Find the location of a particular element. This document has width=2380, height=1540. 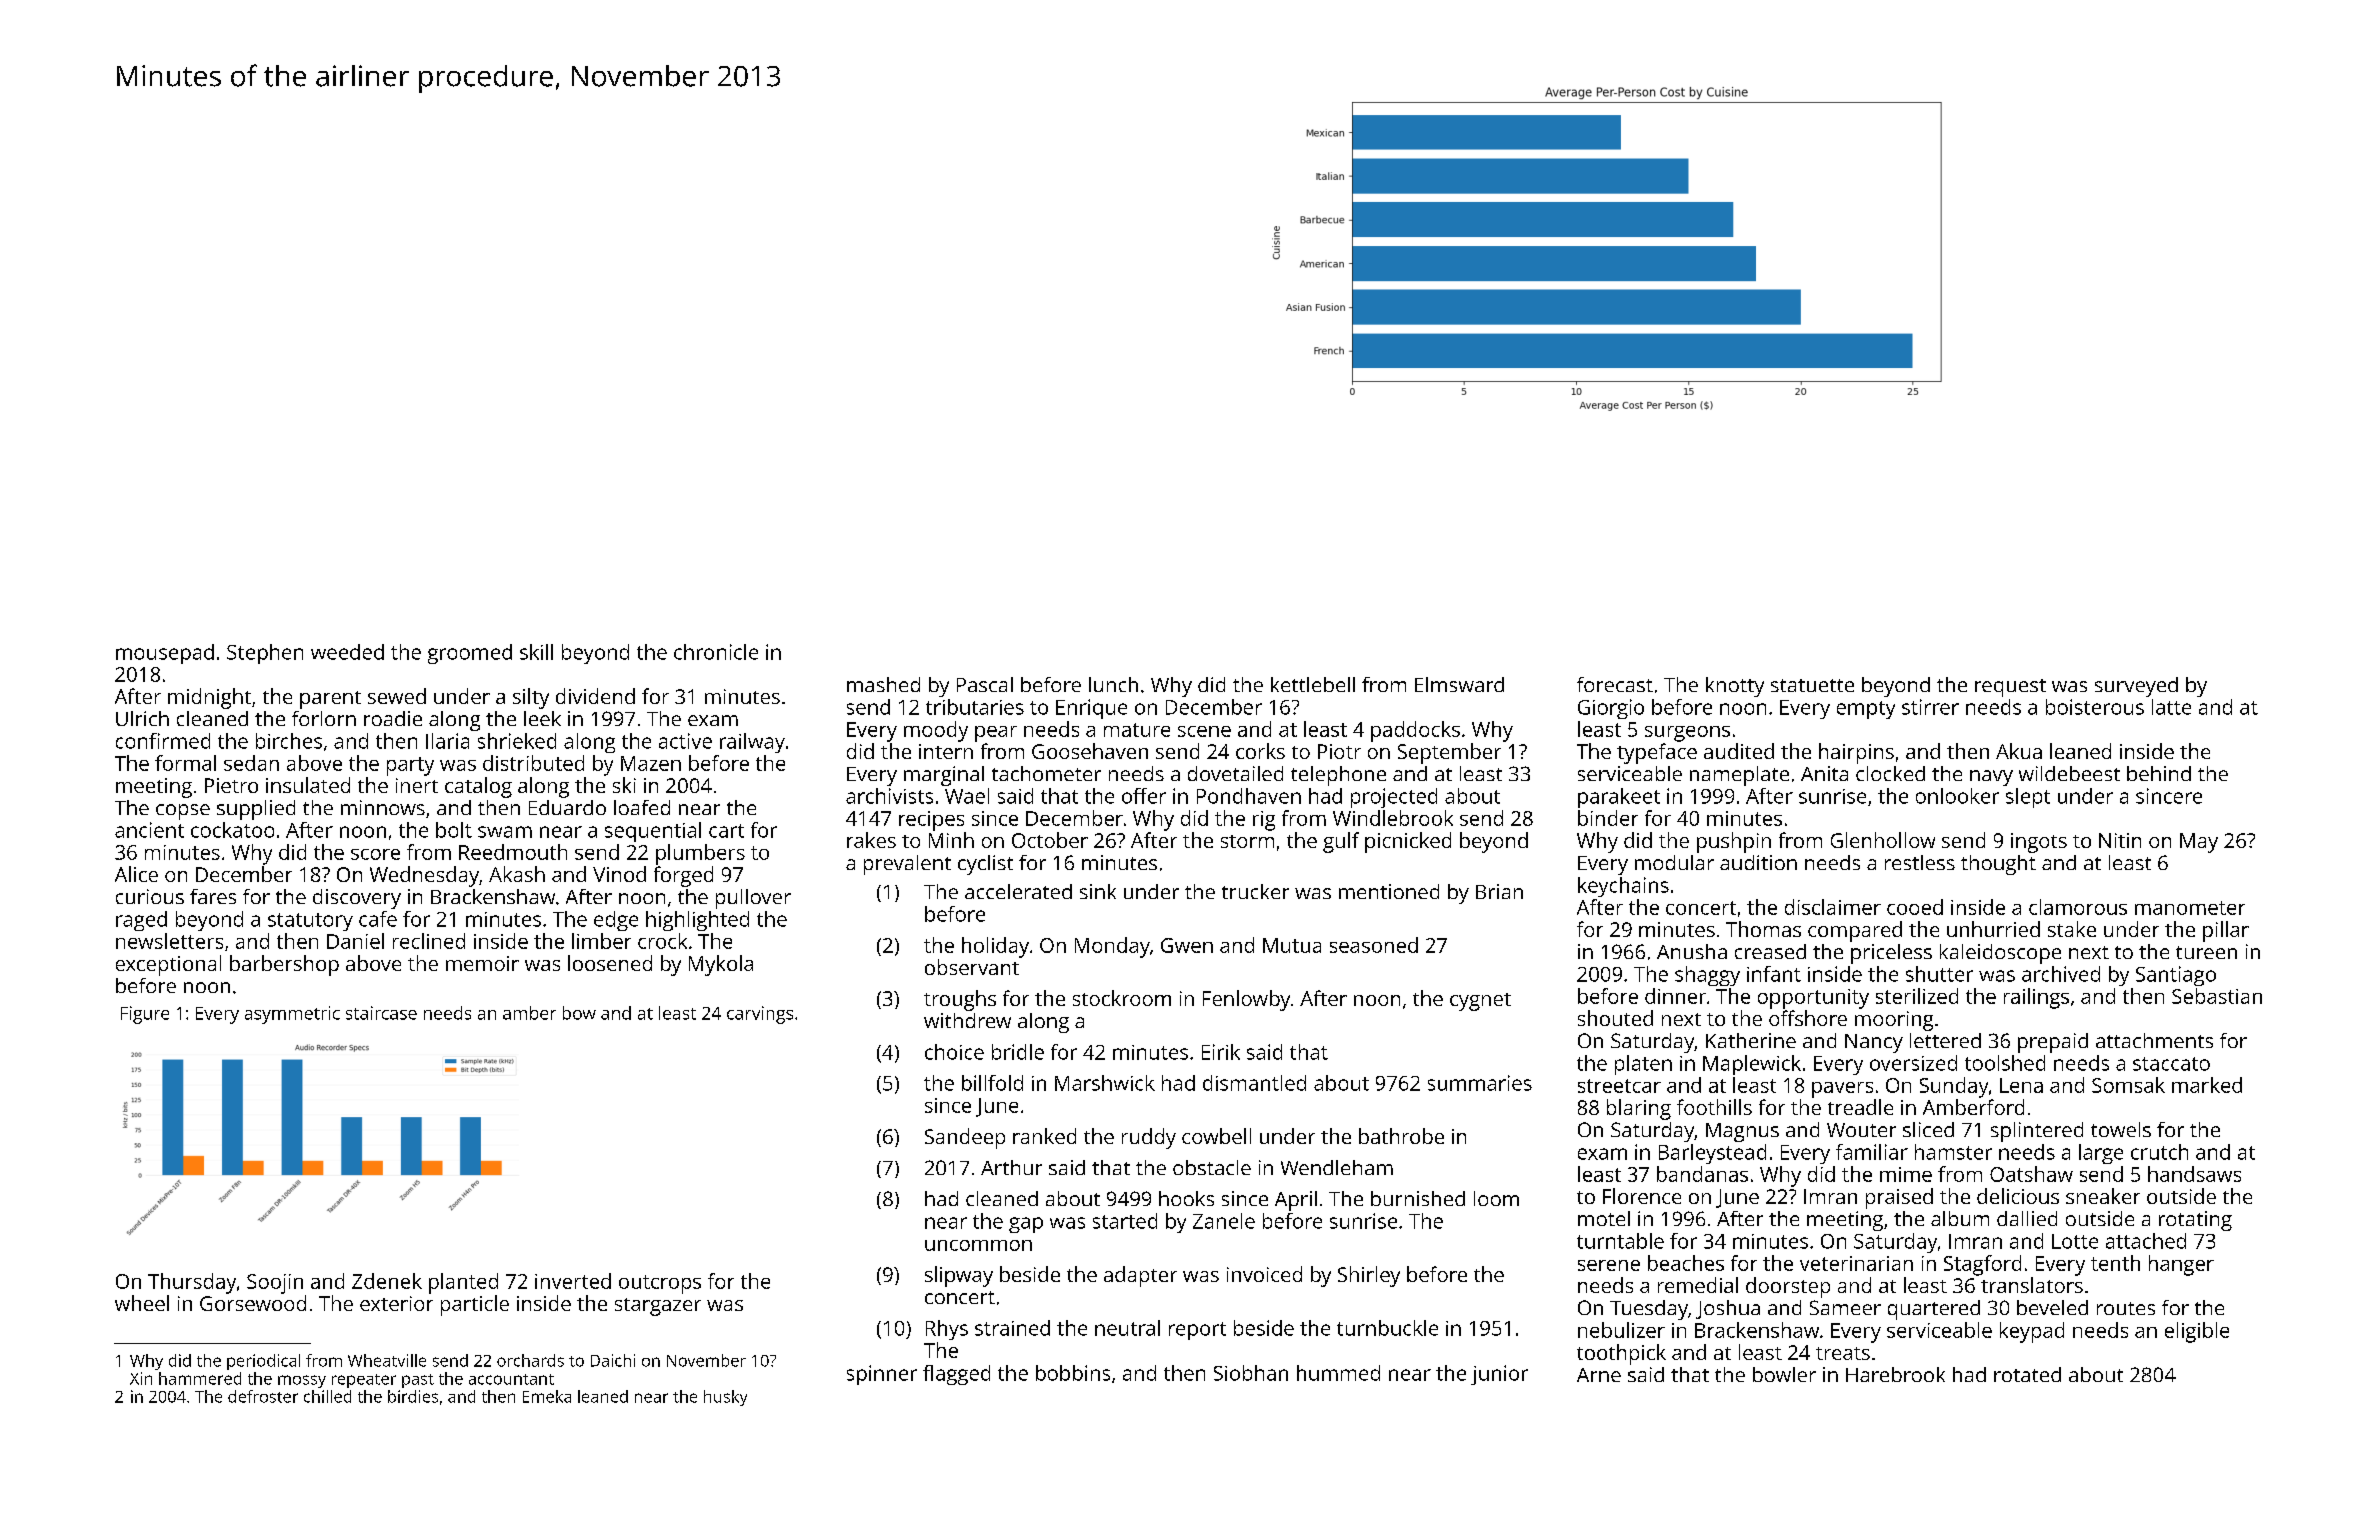

tenth is located at coordinates (2115, 1263).
